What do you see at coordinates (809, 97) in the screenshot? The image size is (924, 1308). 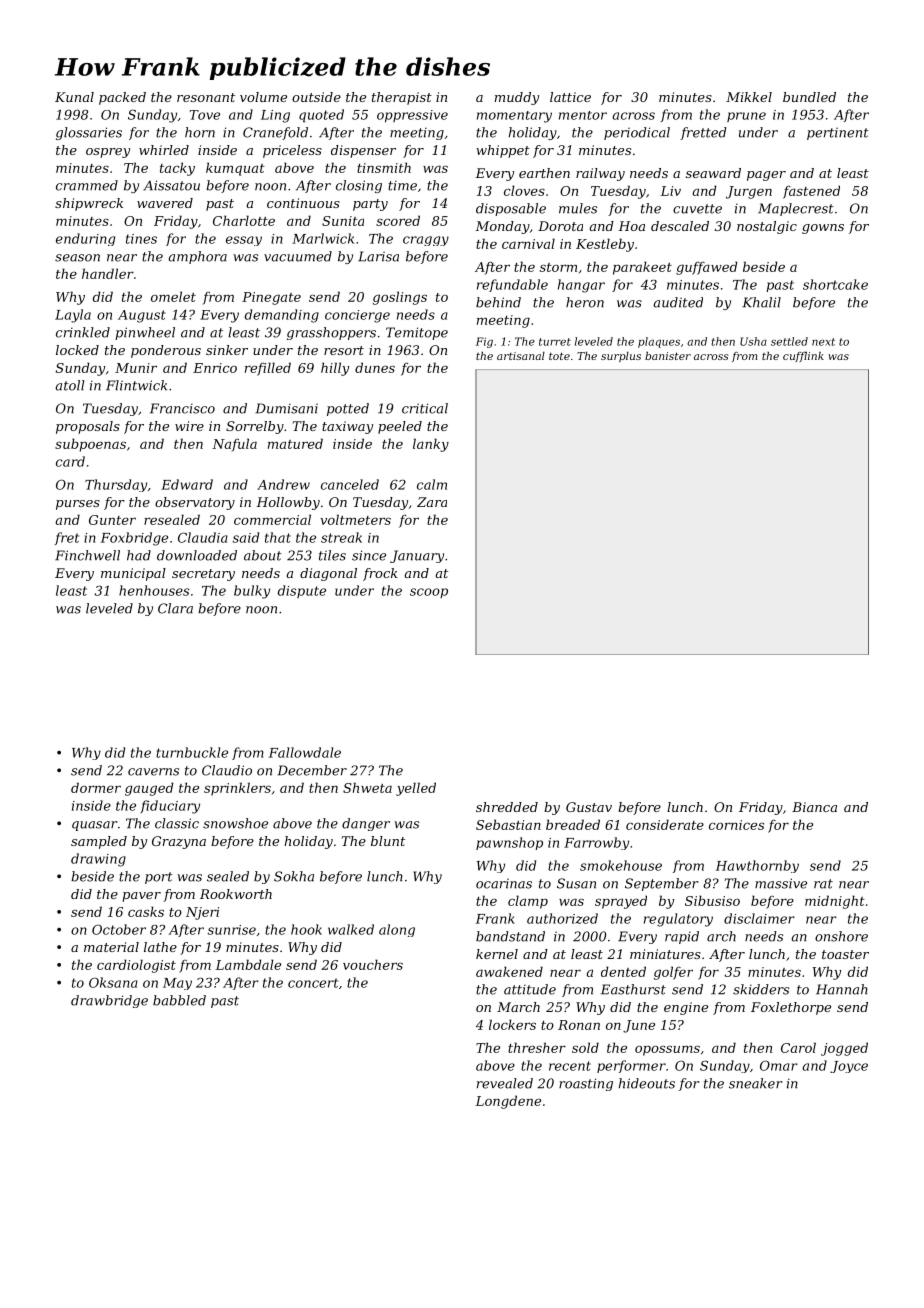 I see `bundled` at bounding box center [809, 97].
